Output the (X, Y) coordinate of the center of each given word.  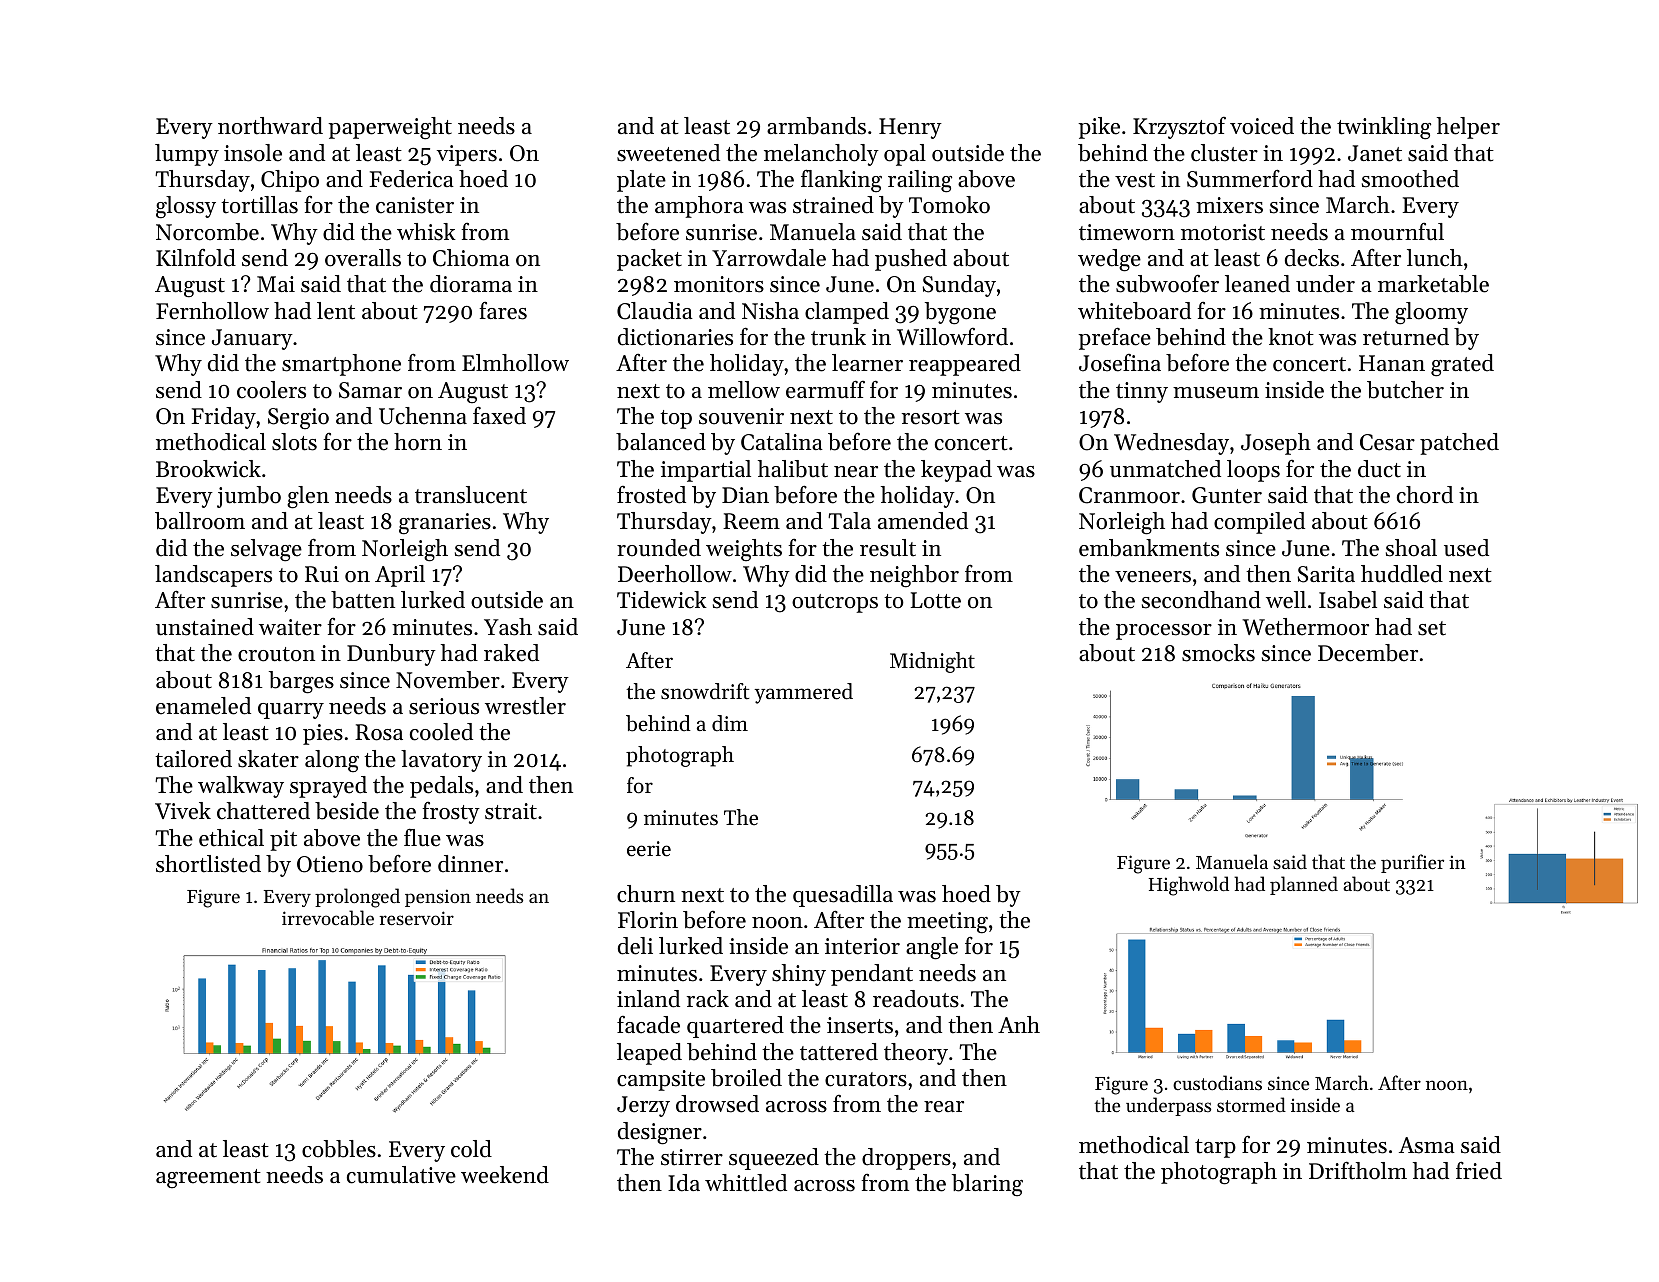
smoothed (1410, 179)
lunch (1435, 258)
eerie (649, 849)
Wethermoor (1305, 627)
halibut (793, 469)
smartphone (341, 365)
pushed (911, 260)
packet (649, 260)
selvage (266, 550)
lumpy (187, 155)
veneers (1153, 577)
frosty (451, 813)
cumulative (401, 1175)
